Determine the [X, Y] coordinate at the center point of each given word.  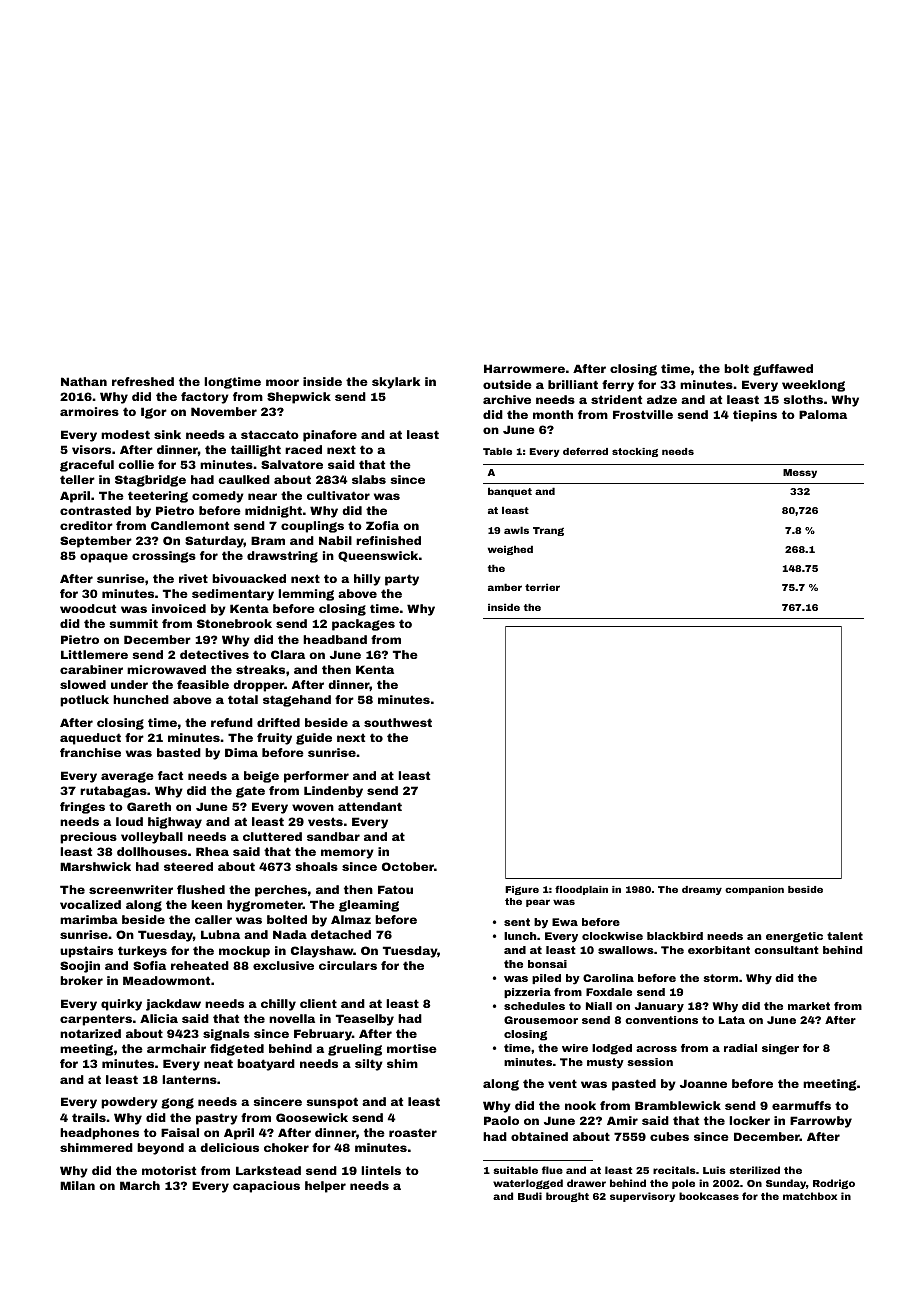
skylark [396, 383]
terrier [542, 587]
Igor [154, 413]
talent [845, 936]
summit [133, 623]
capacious [266, 1187]
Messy [800, 473]
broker [81, 980]
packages [363, 625]
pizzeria [527, 993]
